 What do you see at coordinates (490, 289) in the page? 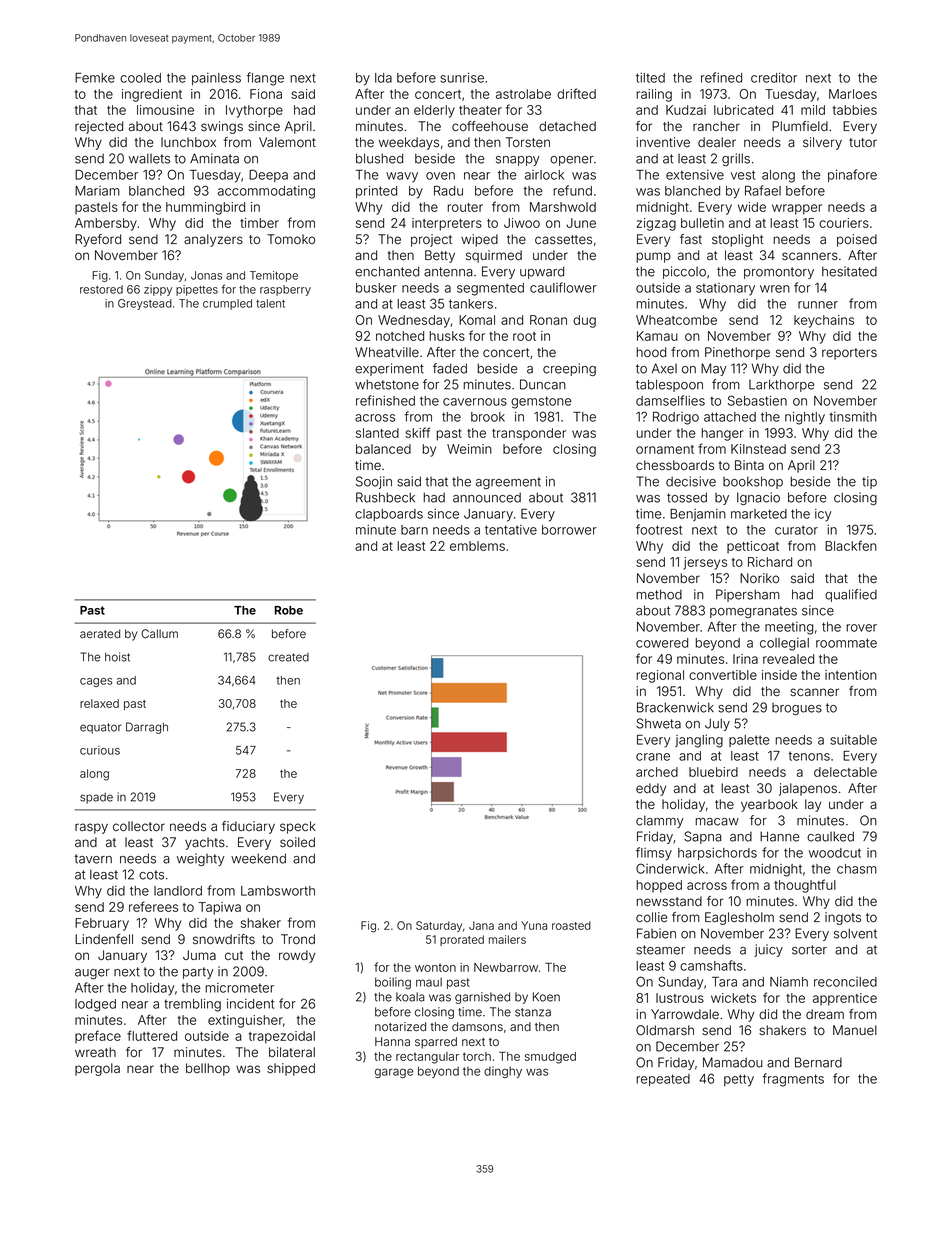
I see `segmented` at bounding box center [490, 289].
